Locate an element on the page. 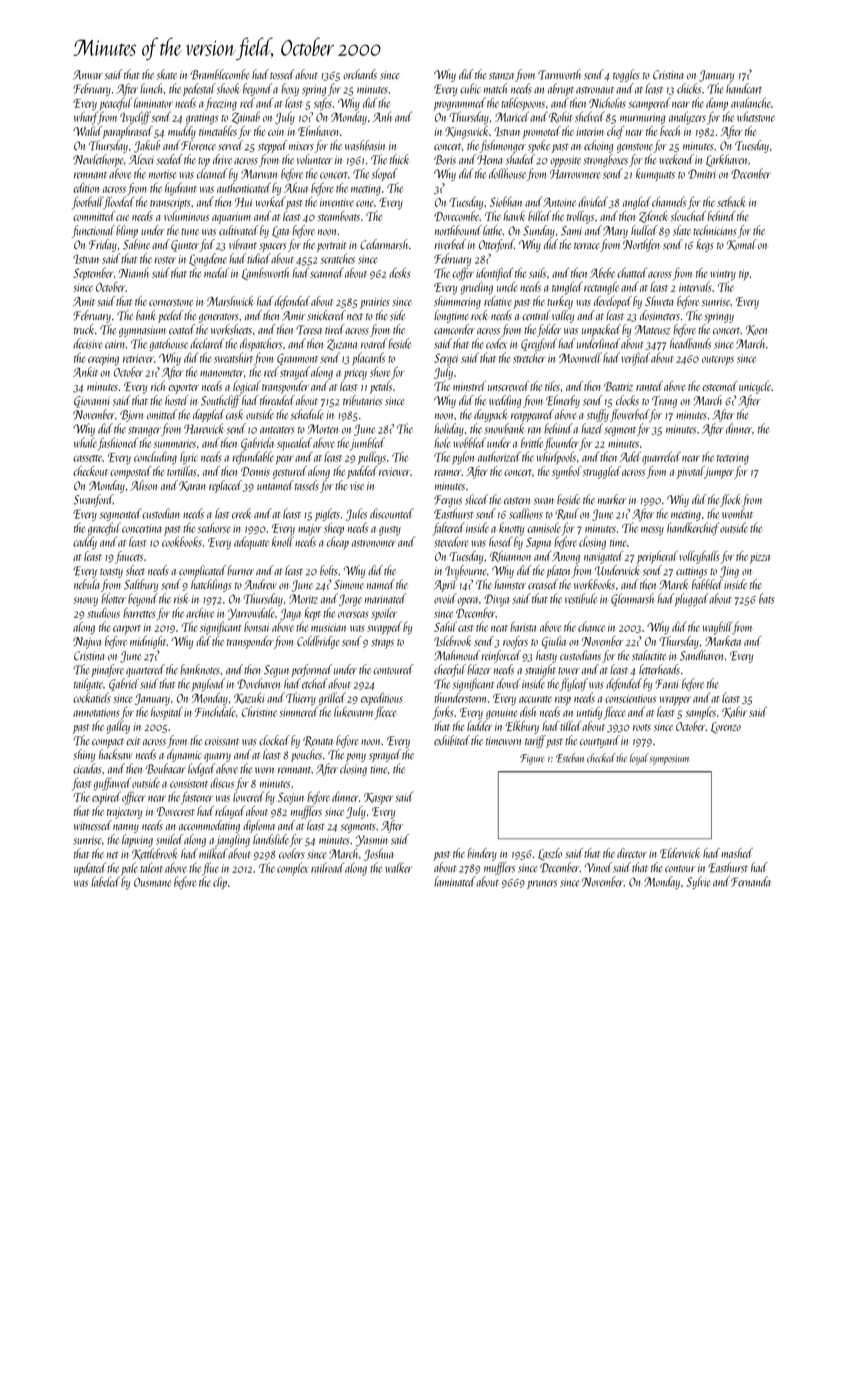  committed is located at coordinates (94, 216).
